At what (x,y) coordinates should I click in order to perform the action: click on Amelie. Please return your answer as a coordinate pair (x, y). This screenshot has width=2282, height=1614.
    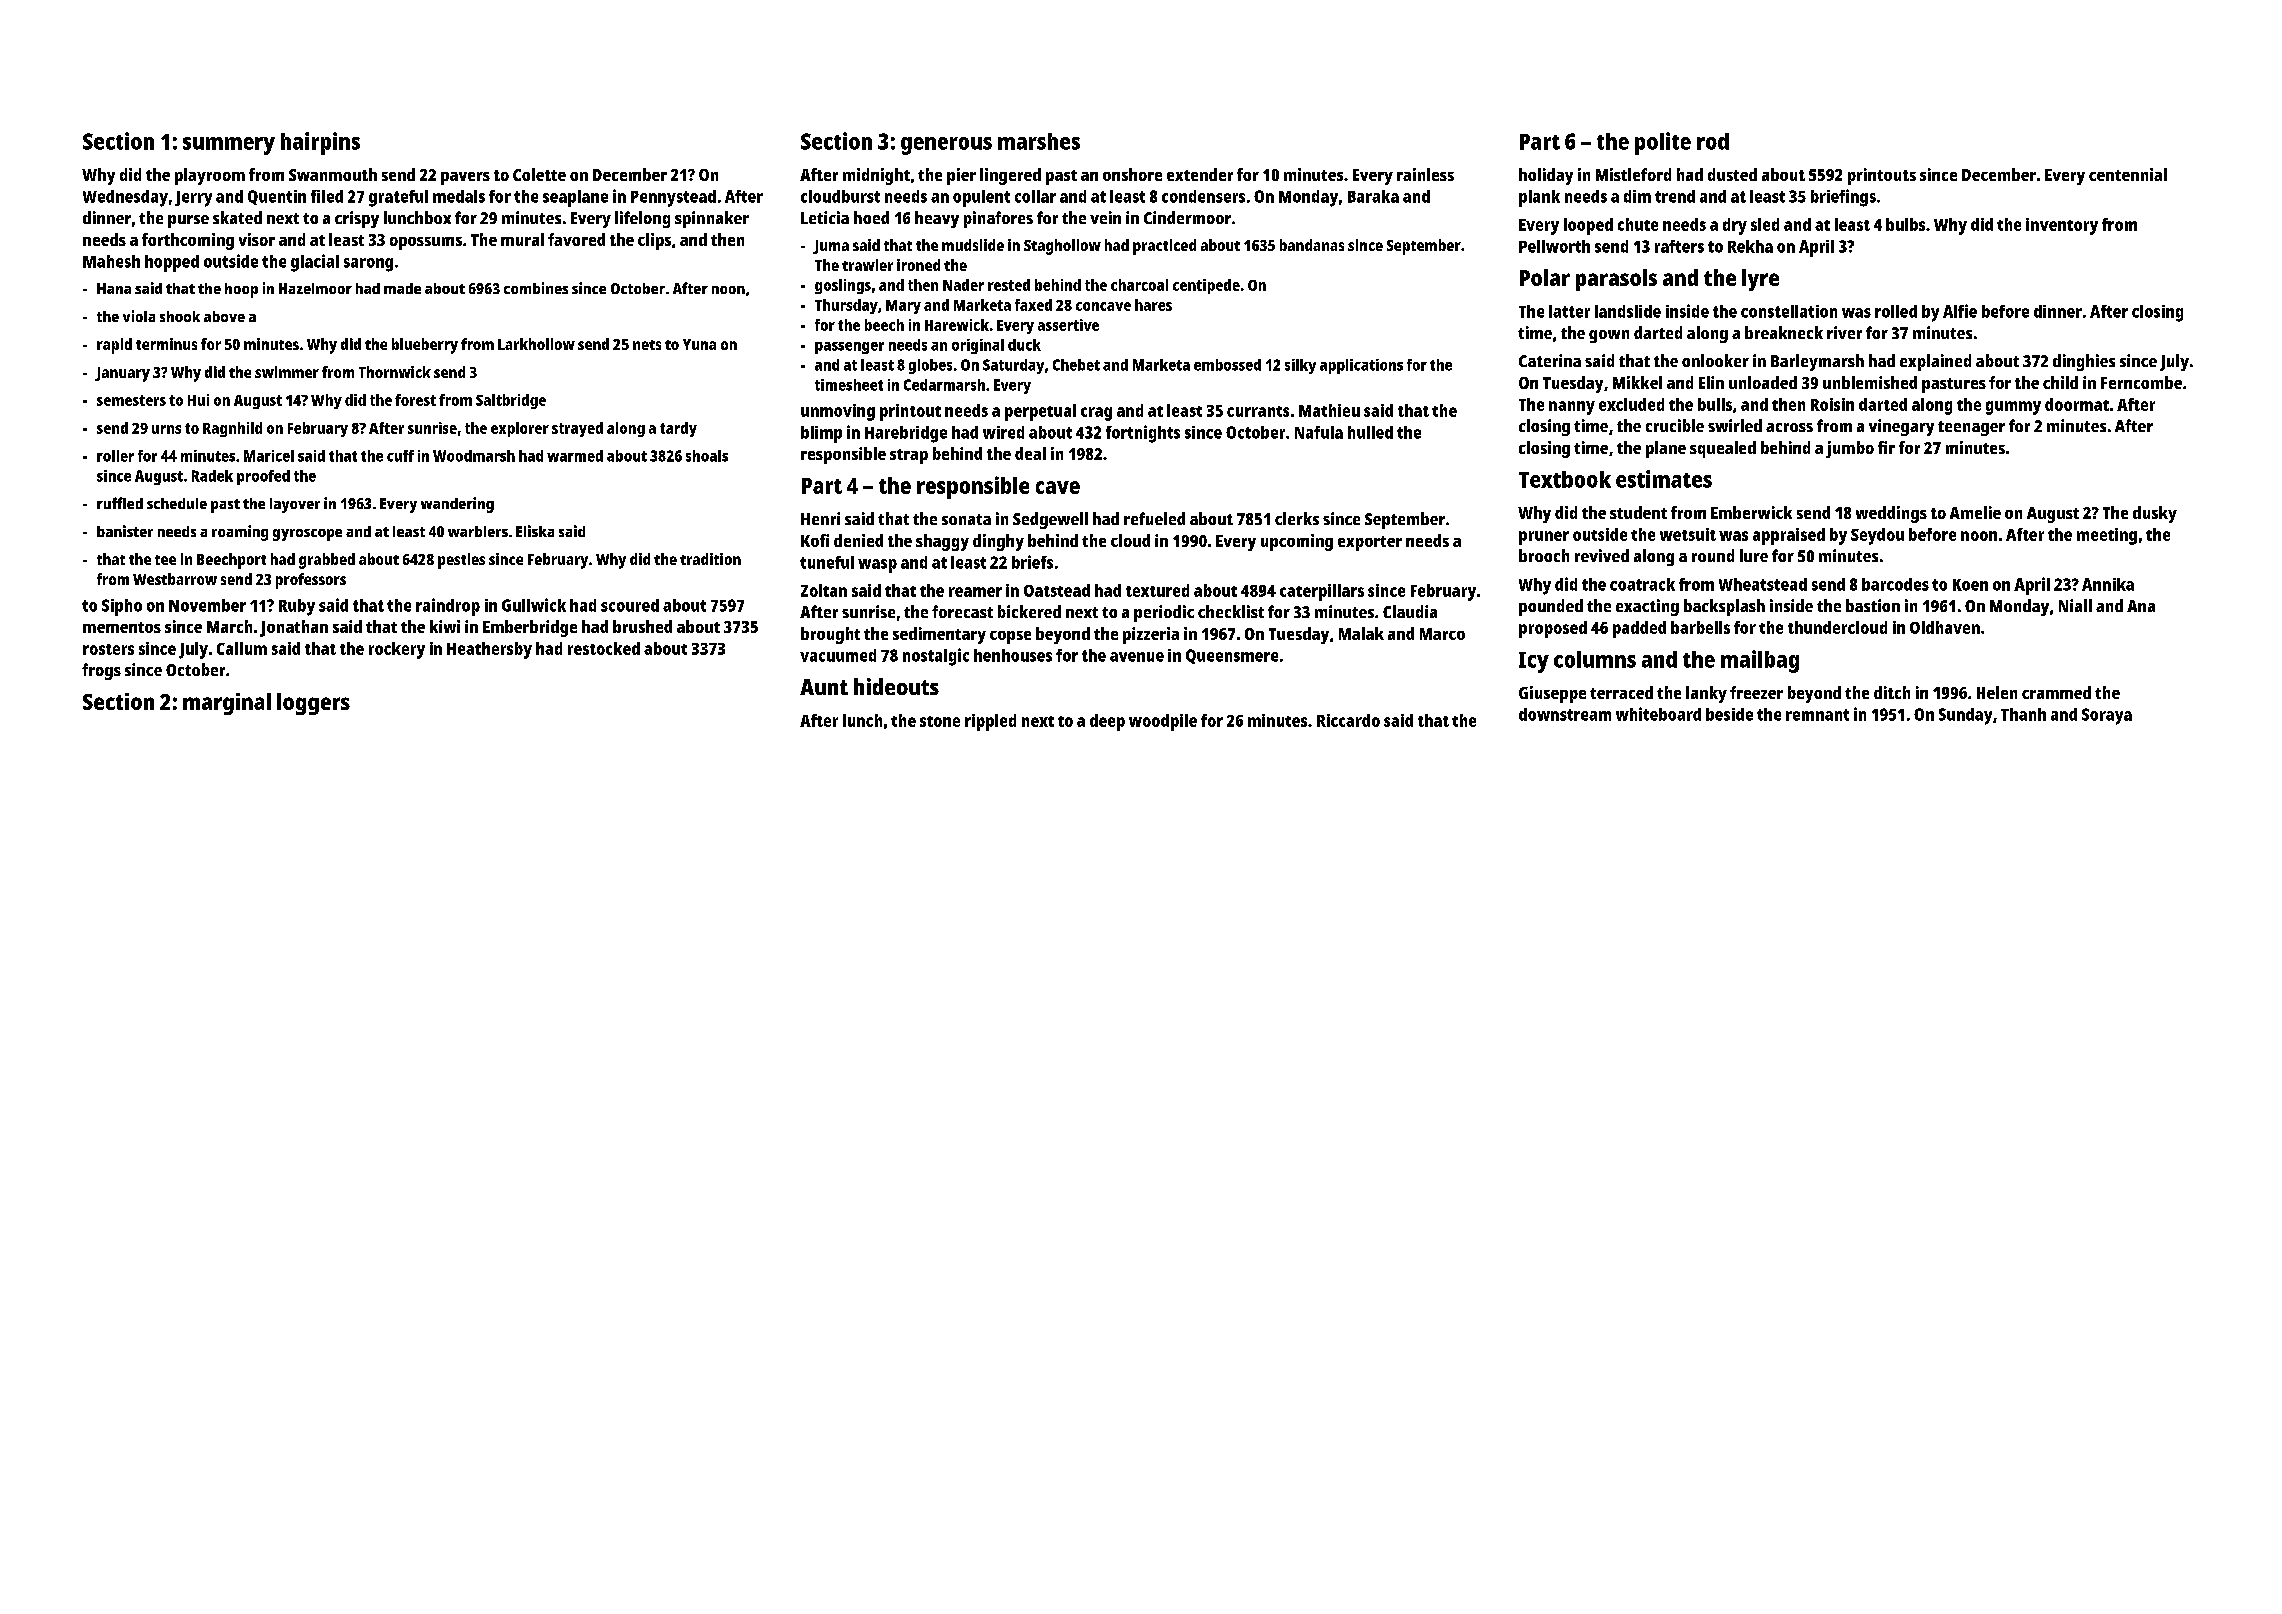
    Looking at the image, I should click on (1975, 512).
